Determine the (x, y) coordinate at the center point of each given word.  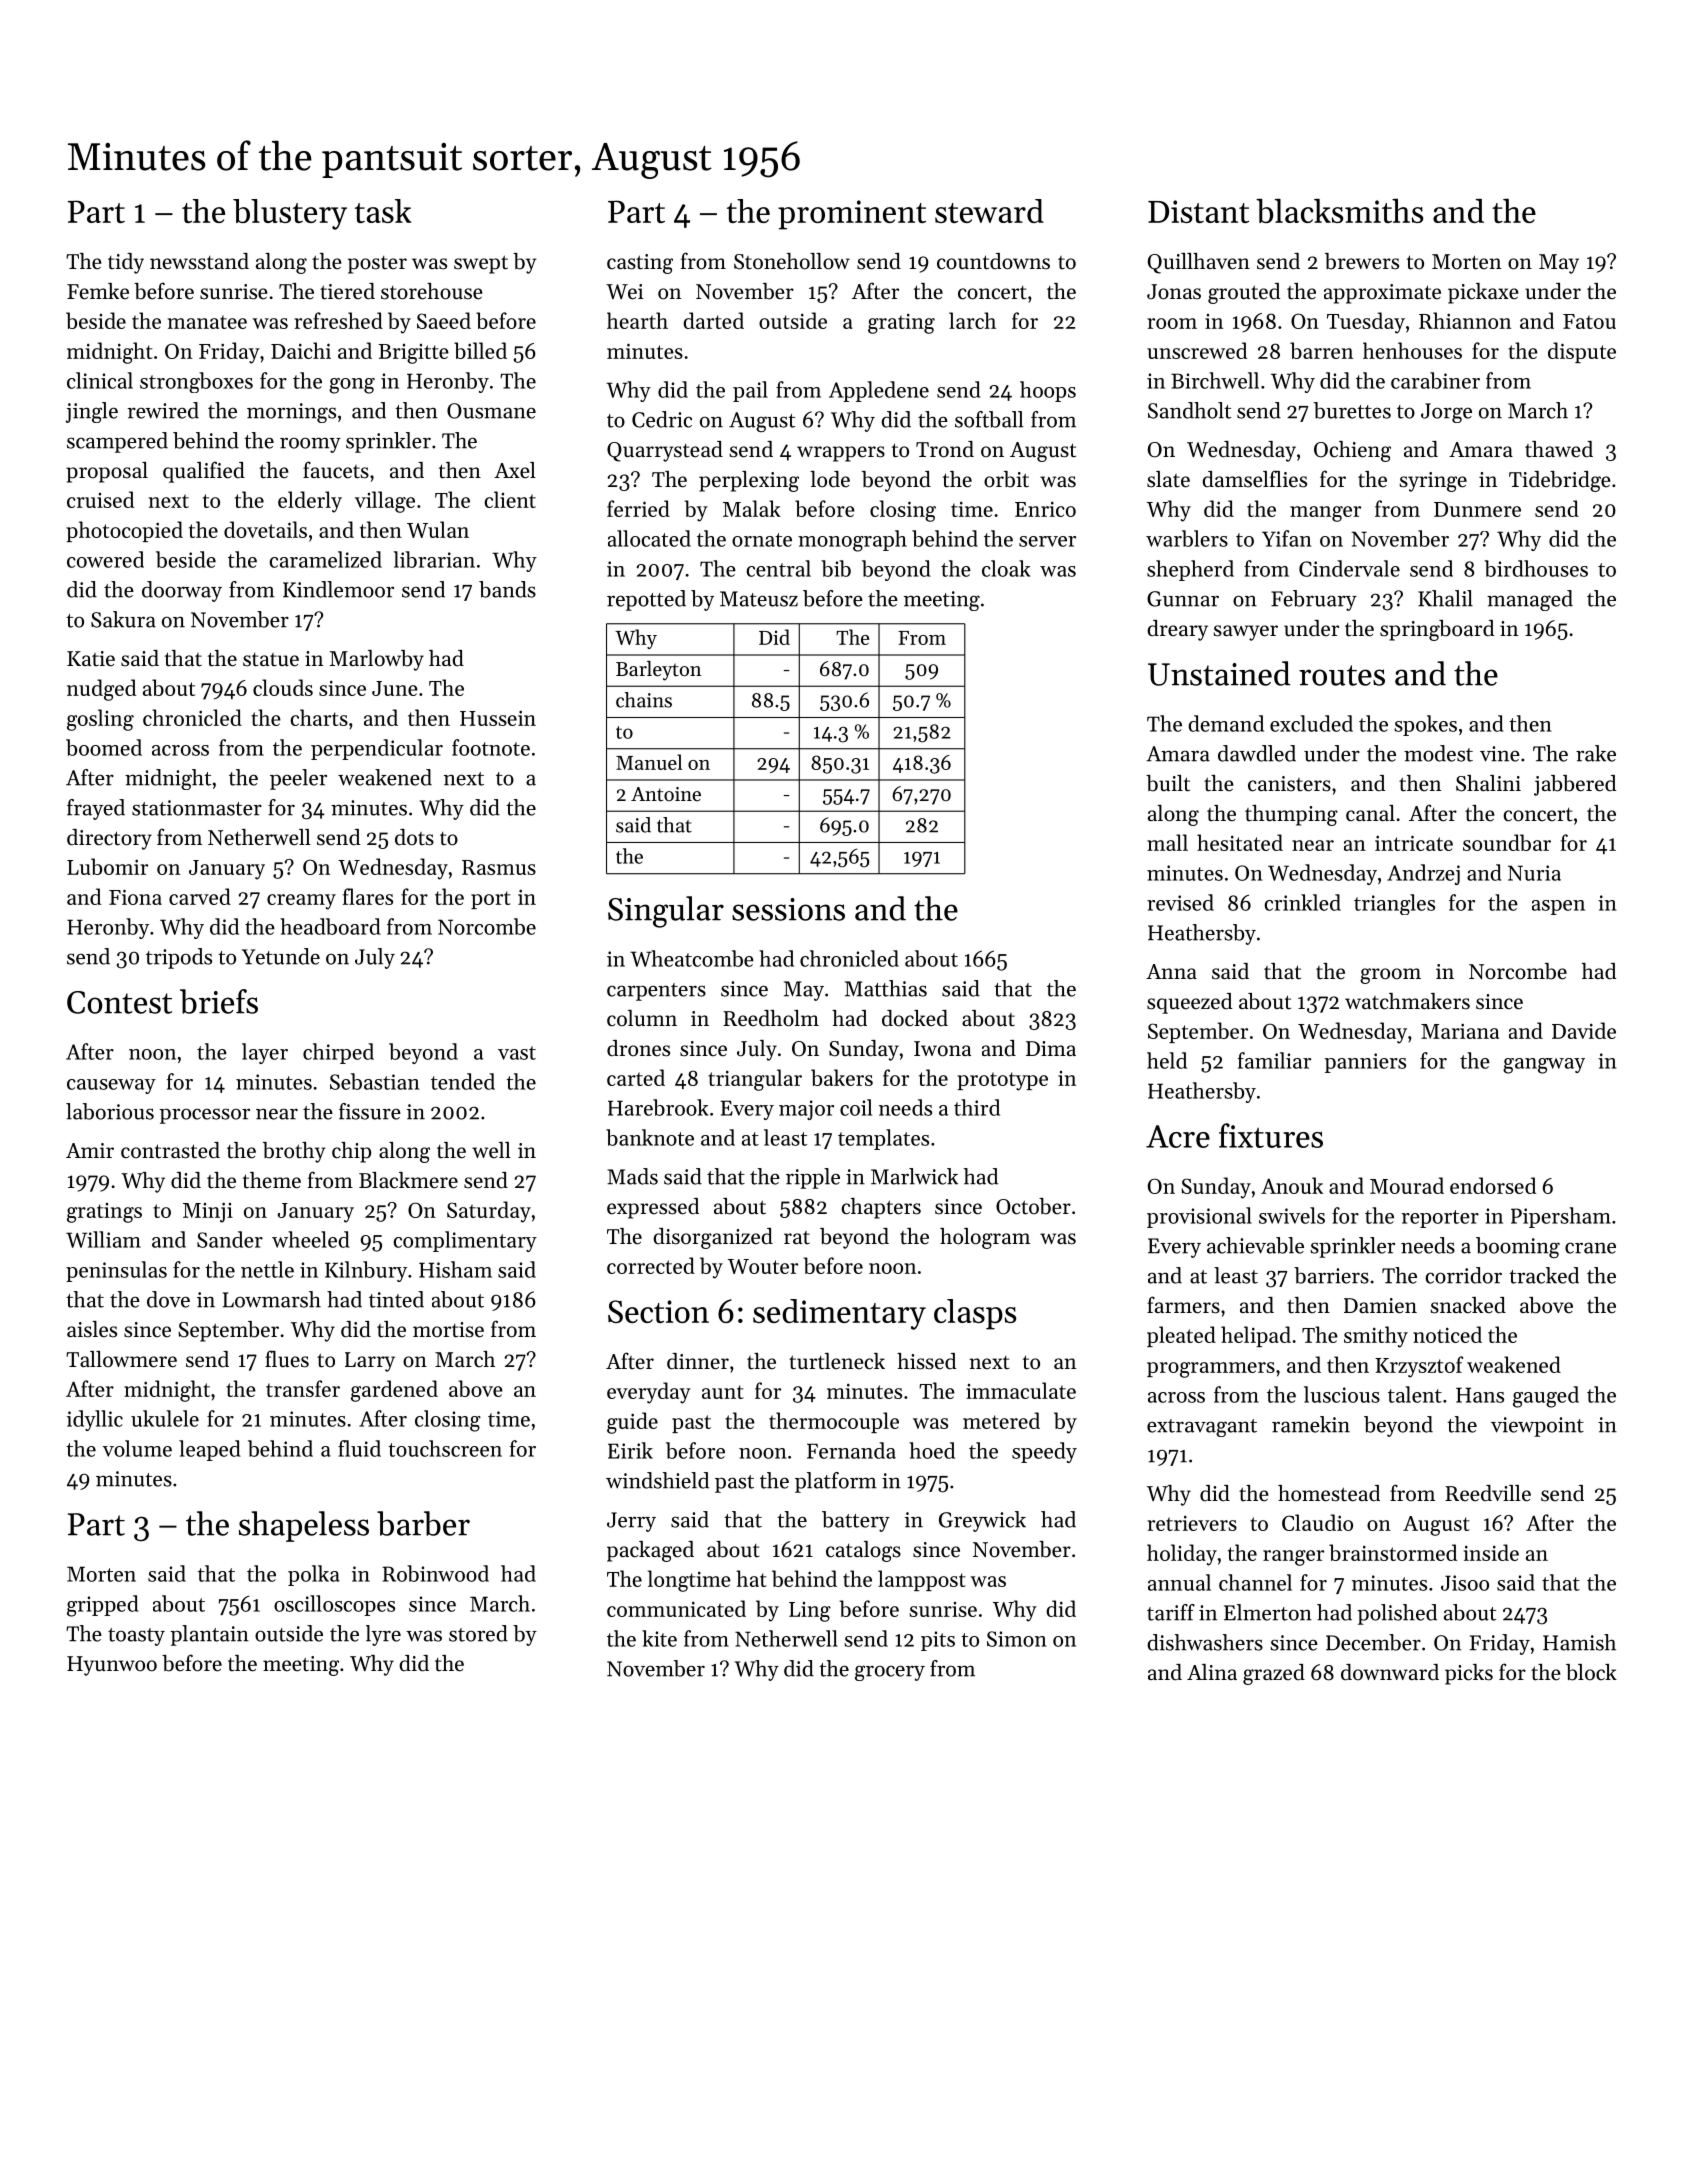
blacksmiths (1339, 211)
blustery (290, 214)
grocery (890, 1673)
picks (1469, 1674)
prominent (852, 215)
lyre (383, 1635)
